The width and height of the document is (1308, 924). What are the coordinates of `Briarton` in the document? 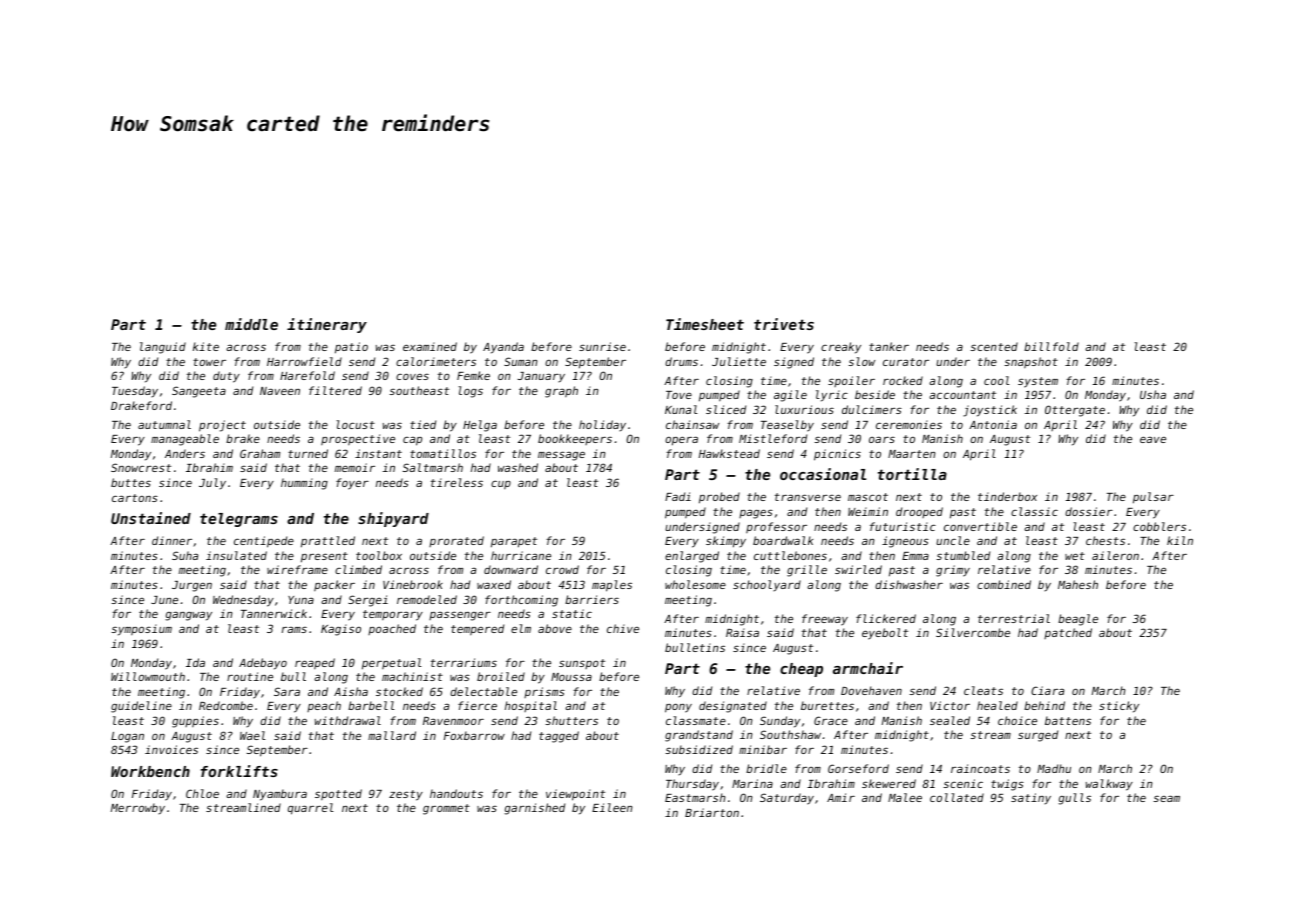 It's located at (712, 812).
